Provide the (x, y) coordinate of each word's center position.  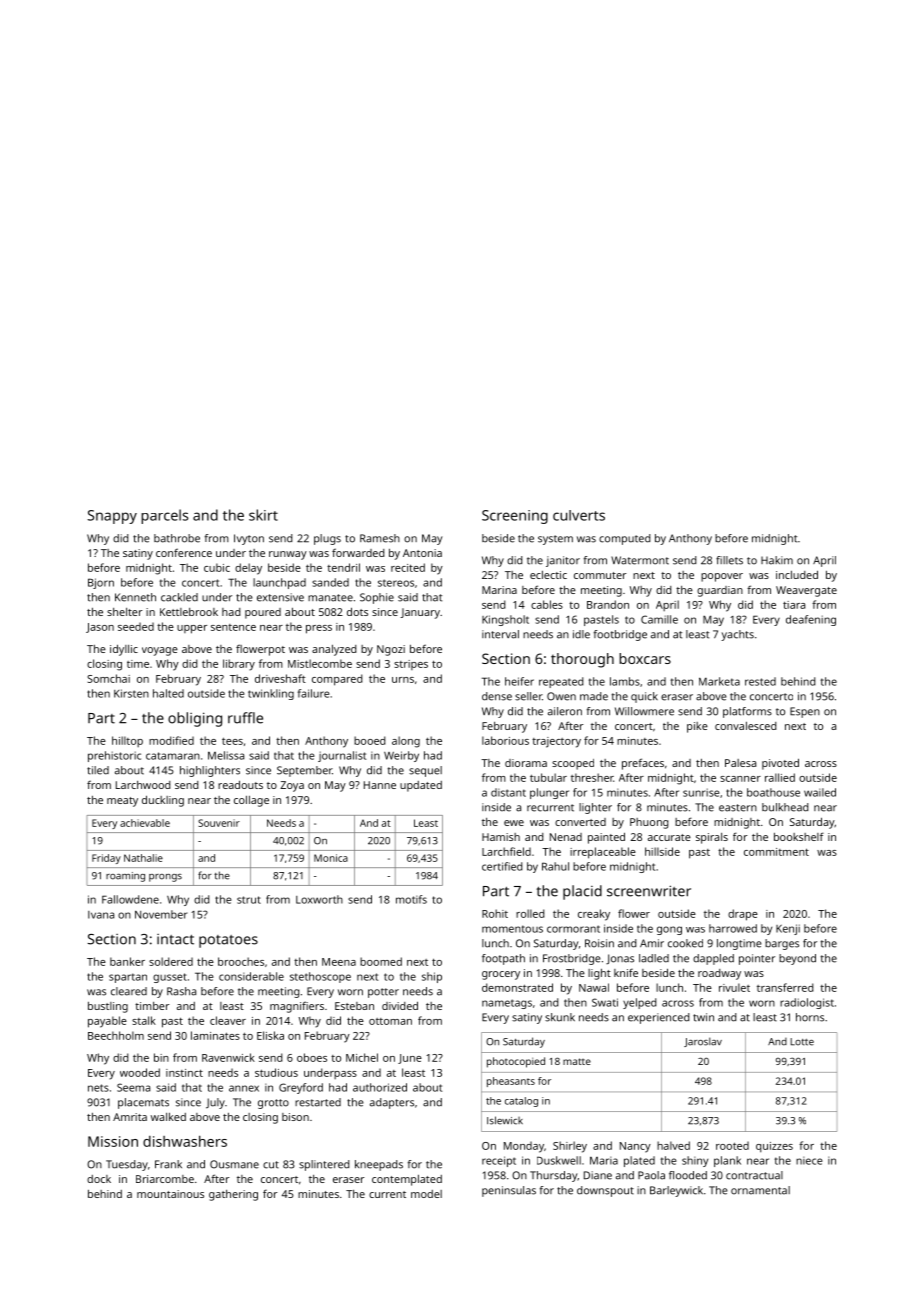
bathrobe (177, 538)
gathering (233, 1195)
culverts (579, 515)
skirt (263, 515)
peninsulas (509, 1191)
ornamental (760, 1190)
